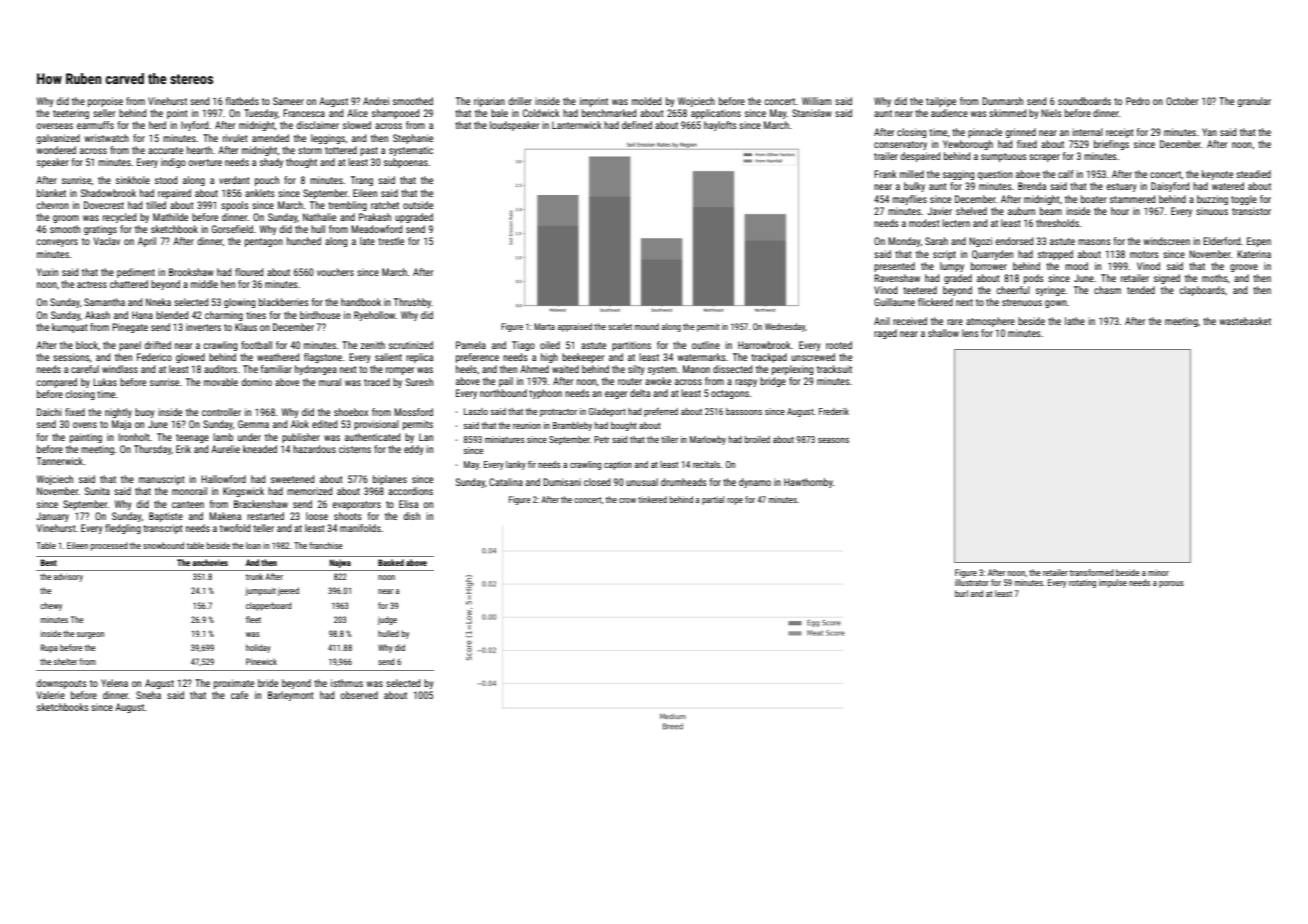 This document has height=924, width=1308. Describe the element at coordinates (359, 695) in the document. I see `observed` at that location.
